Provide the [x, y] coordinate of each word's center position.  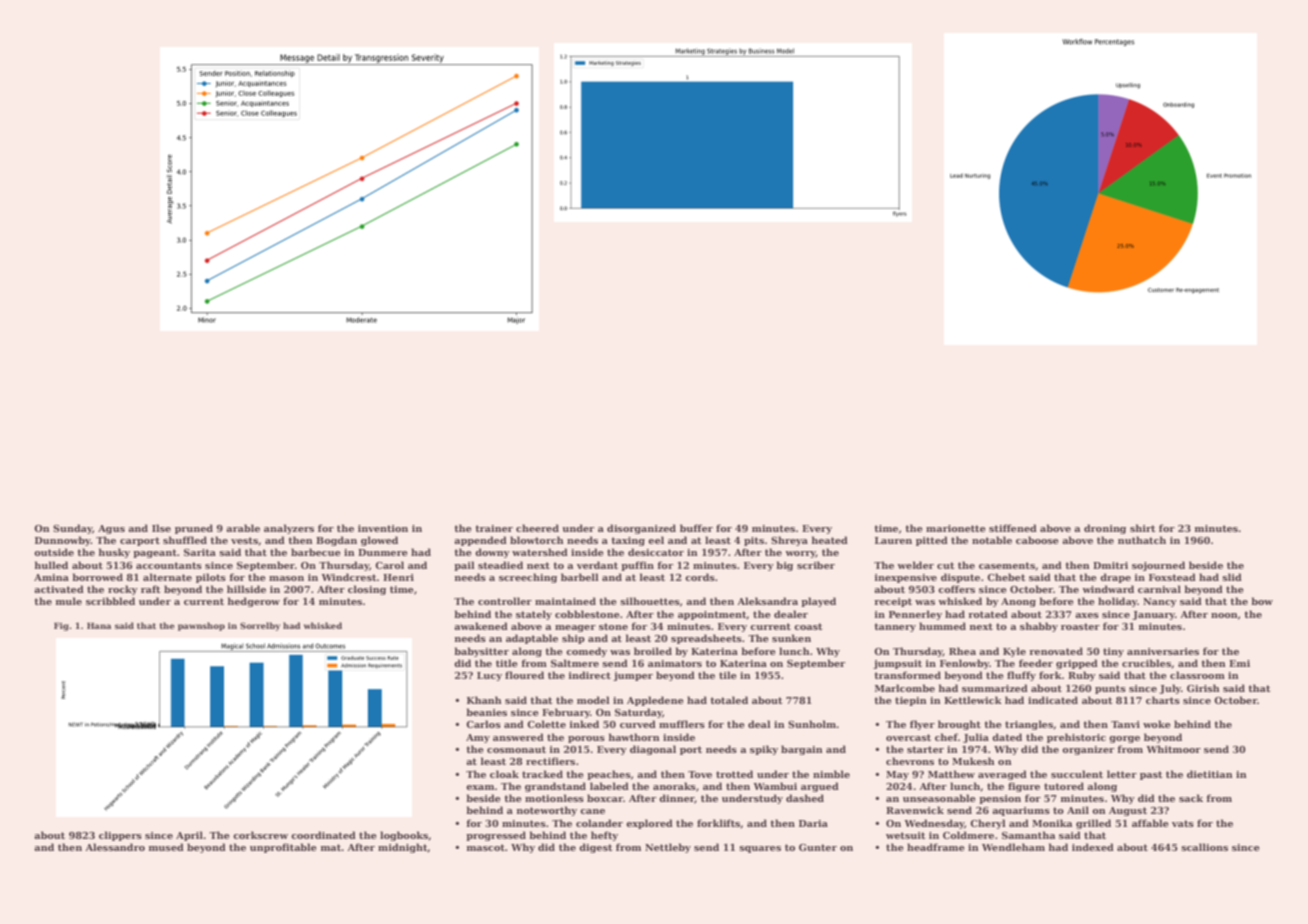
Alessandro [115, 847]
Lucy [489, 676]
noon [1224, 615]
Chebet [1006, 577]
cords [700, 577]
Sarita [200, 552]
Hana [99, 626]
